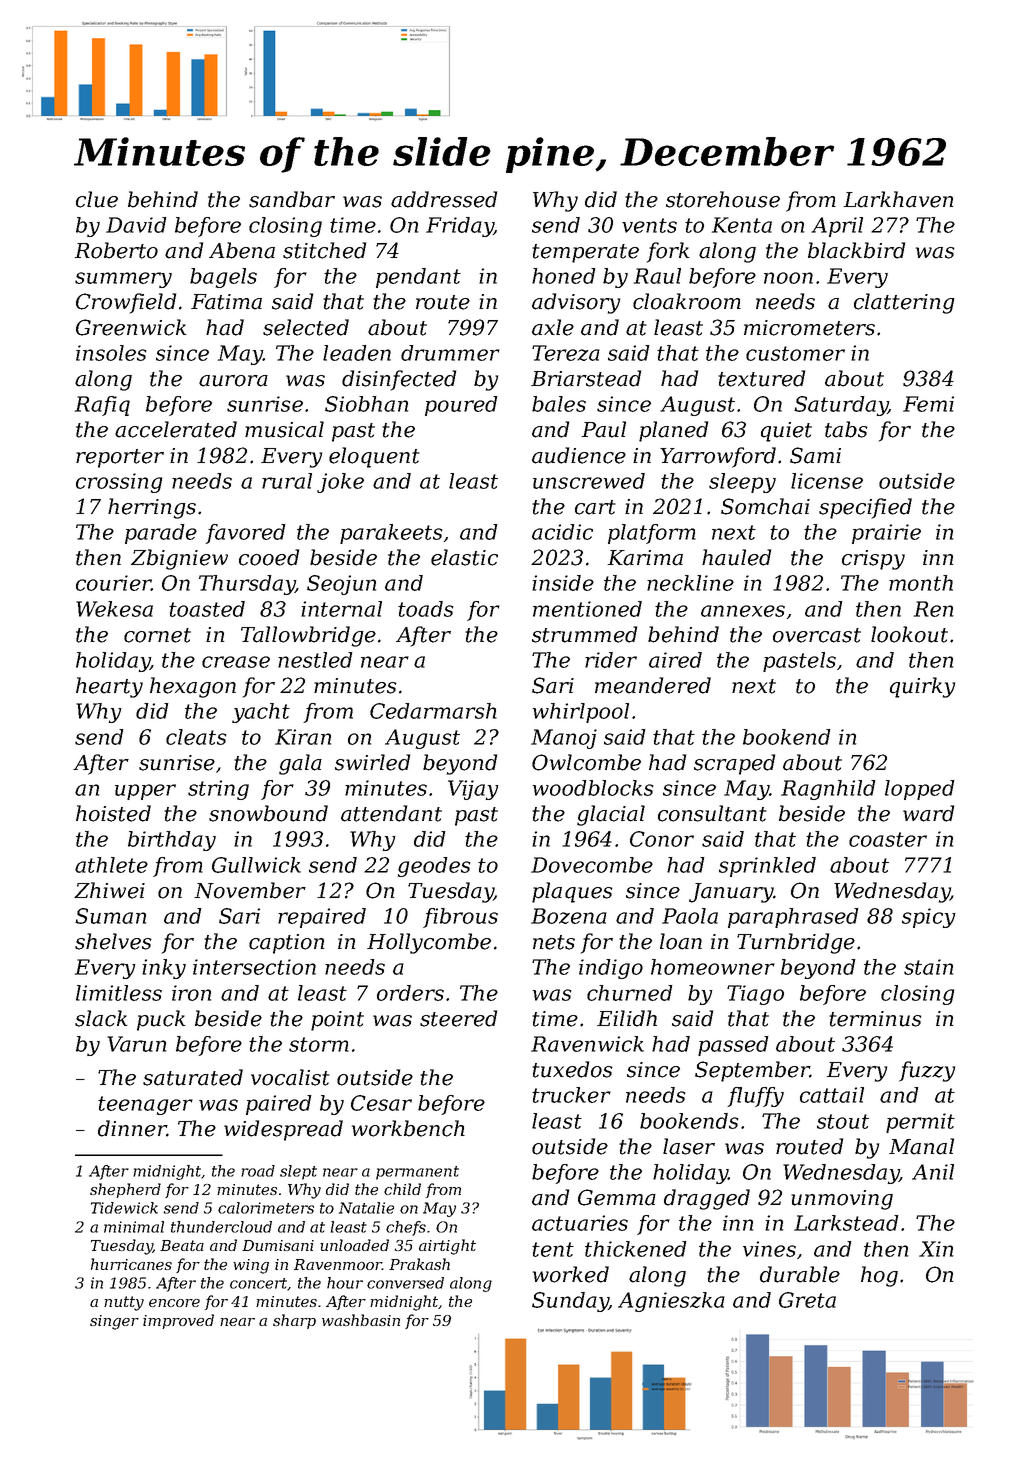  I want to click on crispy, so click(873, 560).
